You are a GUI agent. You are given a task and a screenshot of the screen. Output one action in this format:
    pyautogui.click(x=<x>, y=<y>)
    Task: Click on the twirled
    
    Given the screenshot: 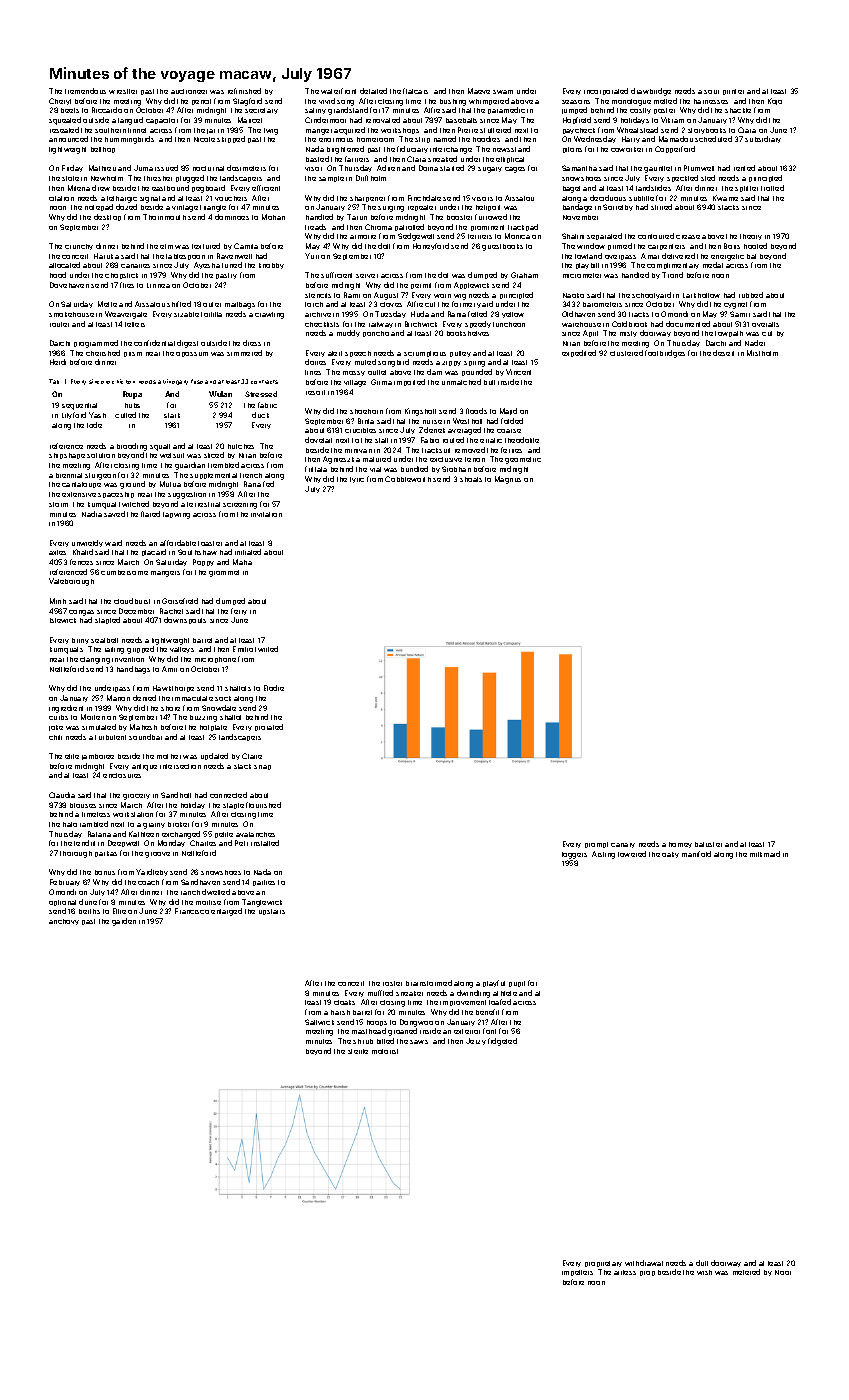 What is the action you would take?
    pyautogui.click(x=266, y=649)
